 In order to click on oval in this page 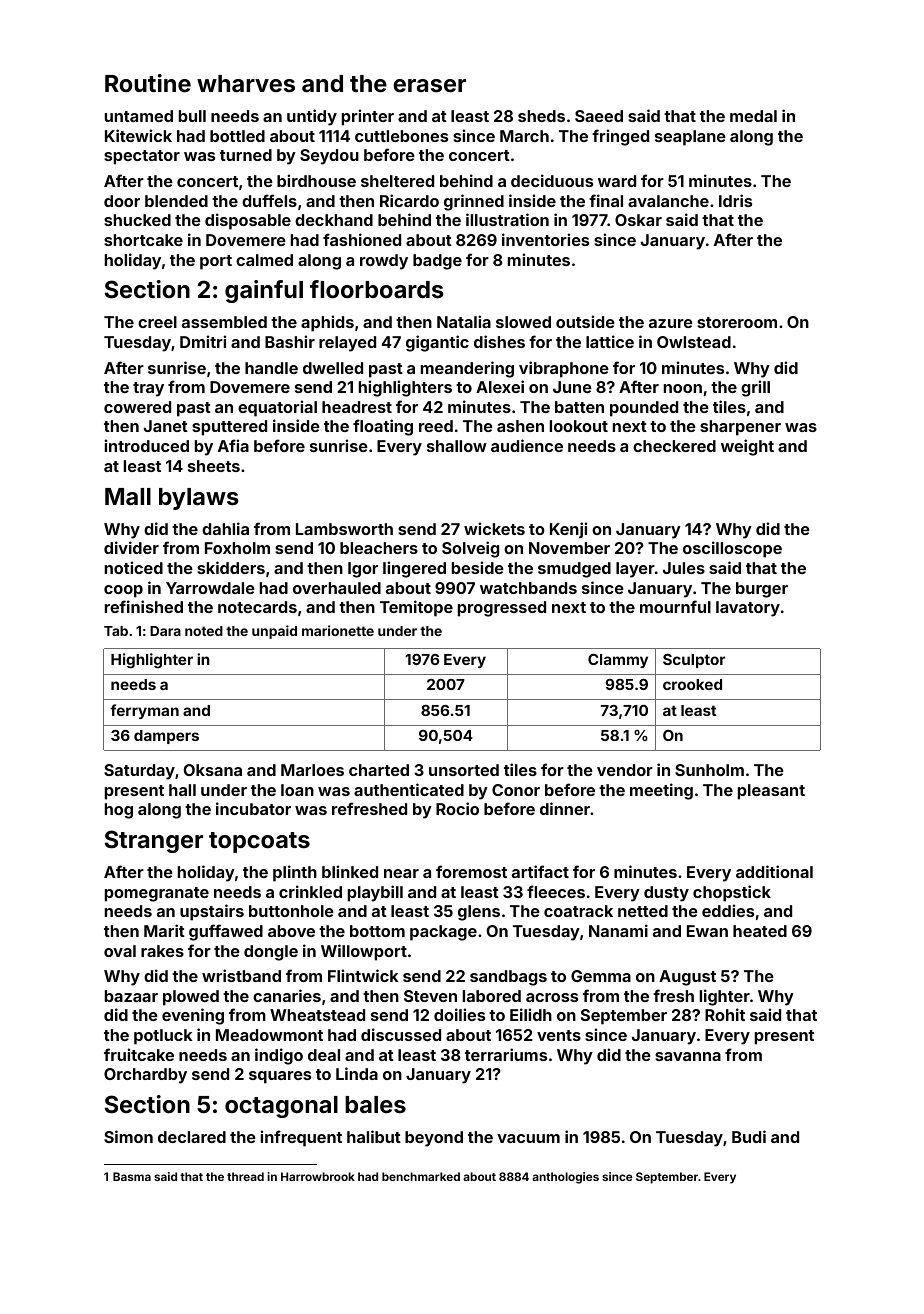, I will do `click(120, 951)`.
